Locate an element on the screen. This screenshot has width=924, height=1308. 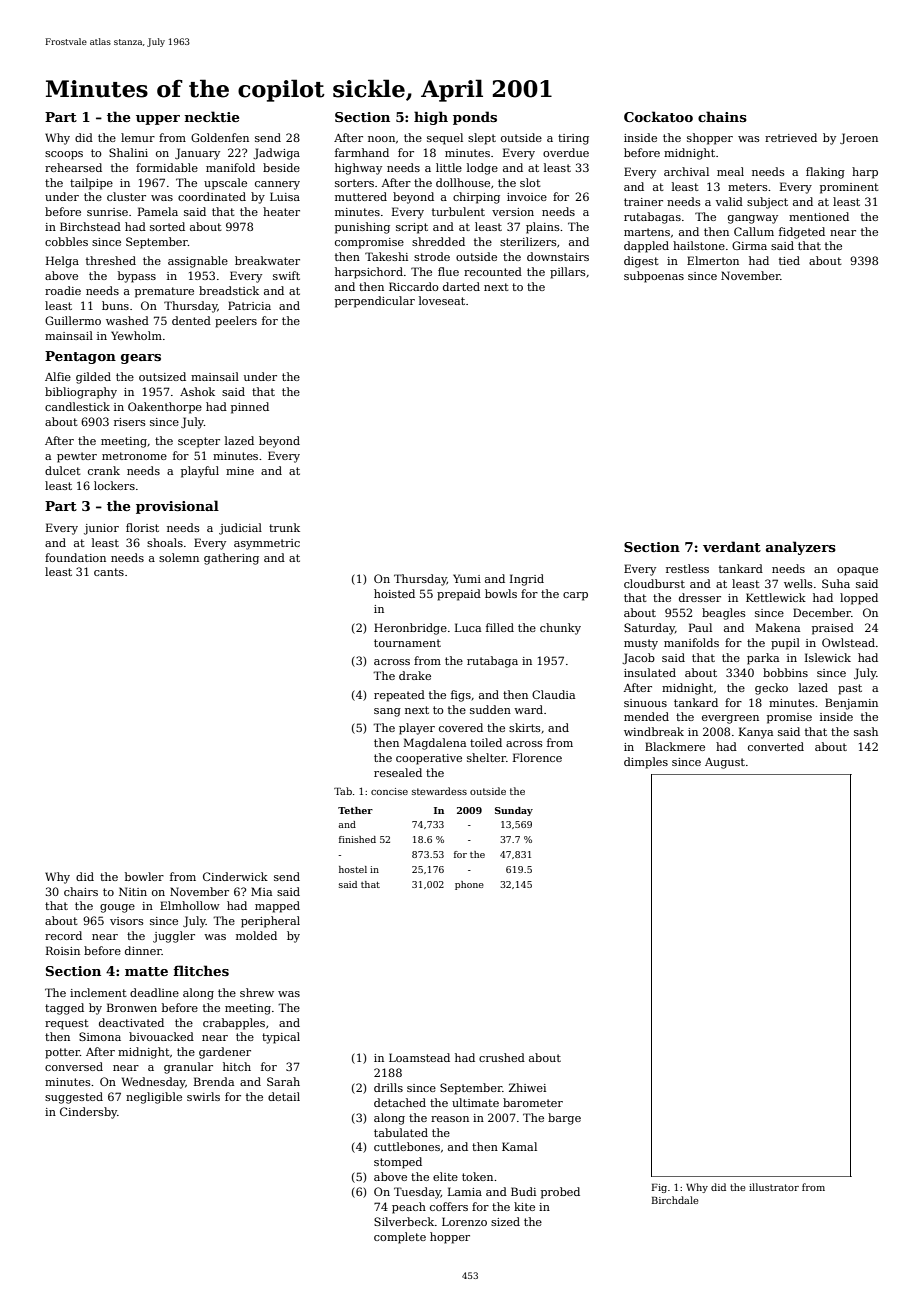
August is located at coordinates (725, 763).
